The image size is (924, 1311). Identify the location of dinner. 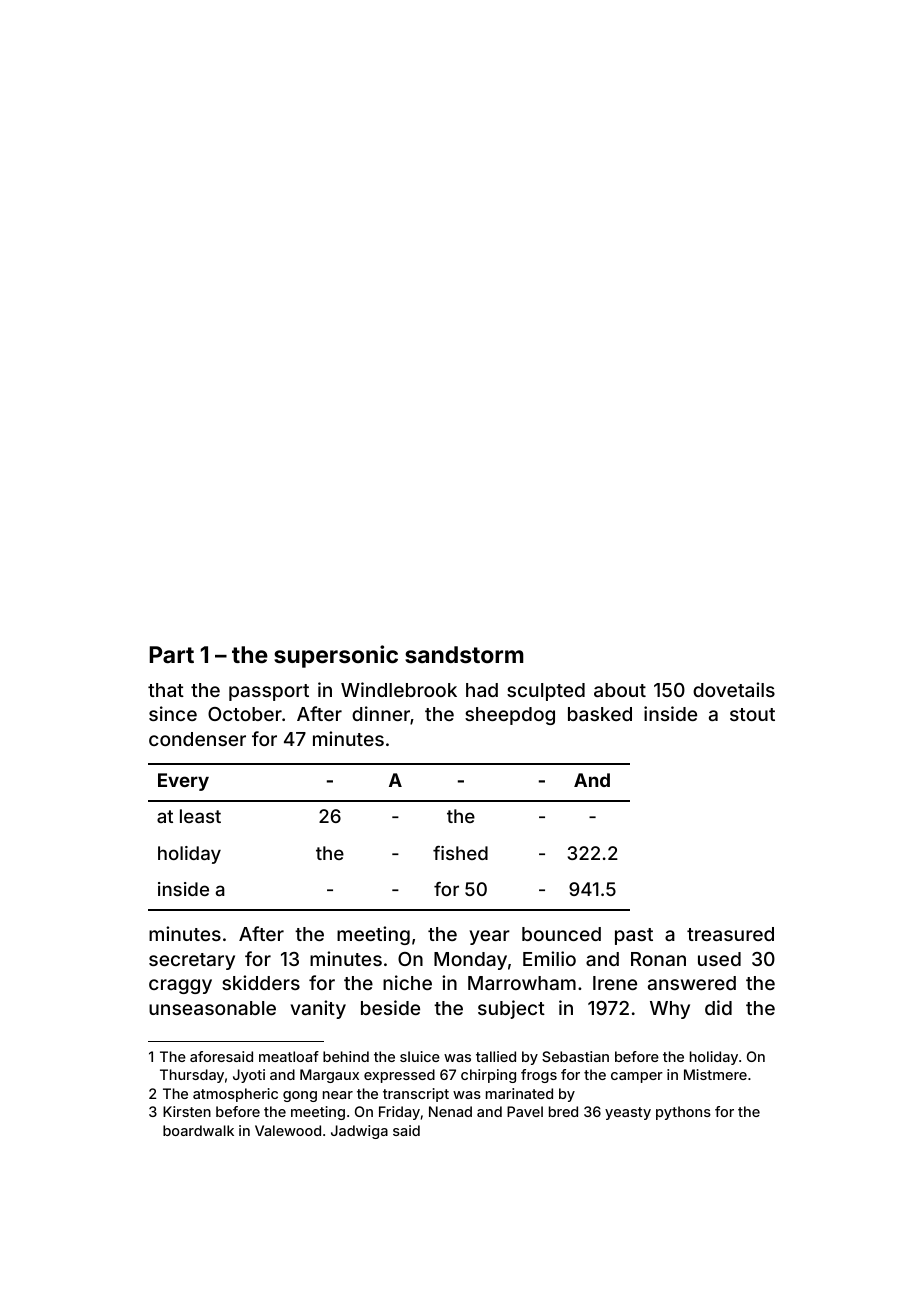
(381, 713).
